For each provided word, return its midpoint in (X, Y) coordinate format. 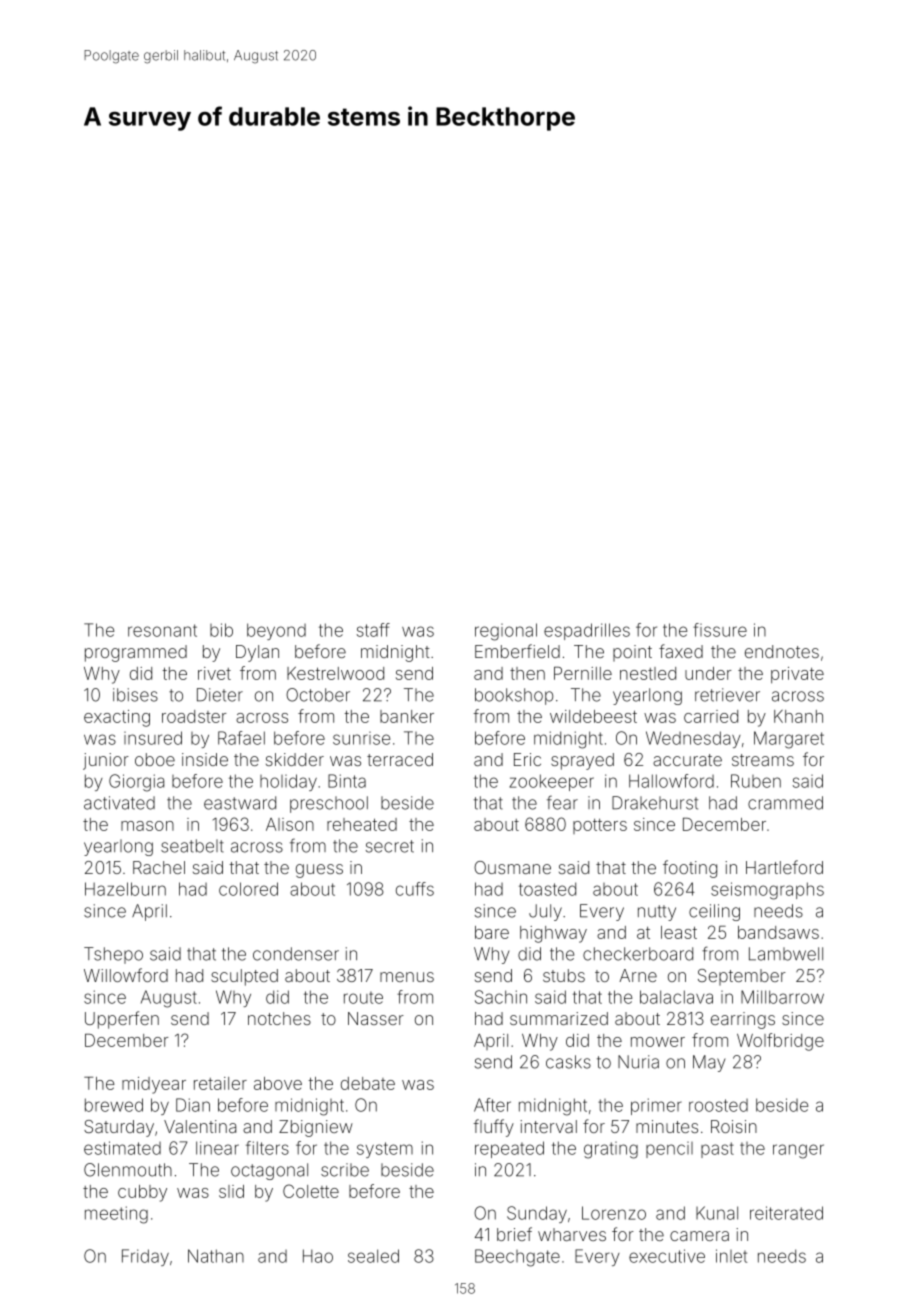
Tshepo (113, 955)
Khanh (798, 716)
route (363, 998)
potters (600, 826)
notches (279, 1018)
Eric (527, 759)
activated (119, 803)
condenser (296, 954)
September (742, 977)
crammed (785, 803)
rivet (214, 673)
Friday (145, 1257)
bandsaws (778, 932)
